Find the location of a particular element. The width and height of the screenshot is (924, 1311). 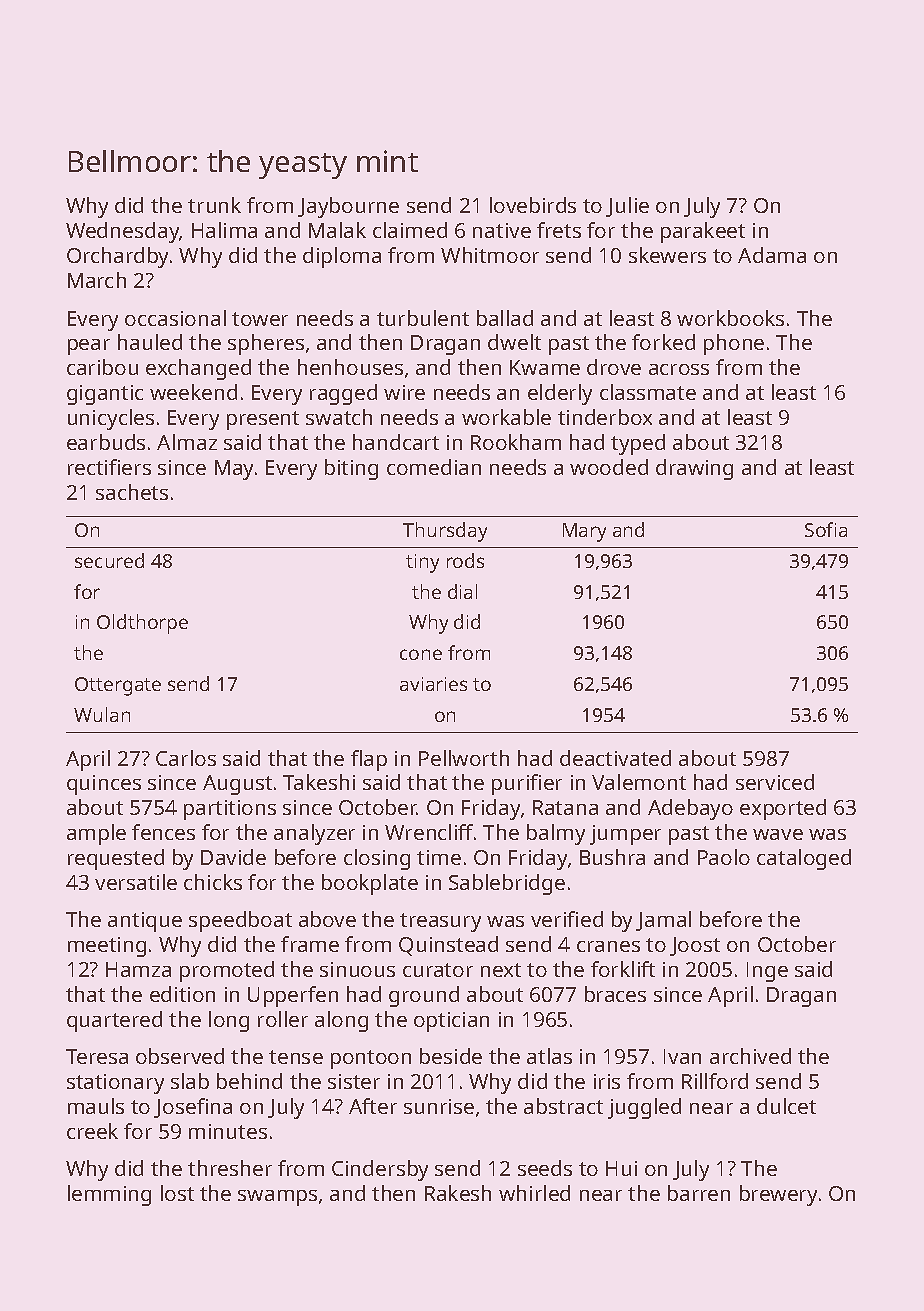

secured is located at coordinates (109, 560).
